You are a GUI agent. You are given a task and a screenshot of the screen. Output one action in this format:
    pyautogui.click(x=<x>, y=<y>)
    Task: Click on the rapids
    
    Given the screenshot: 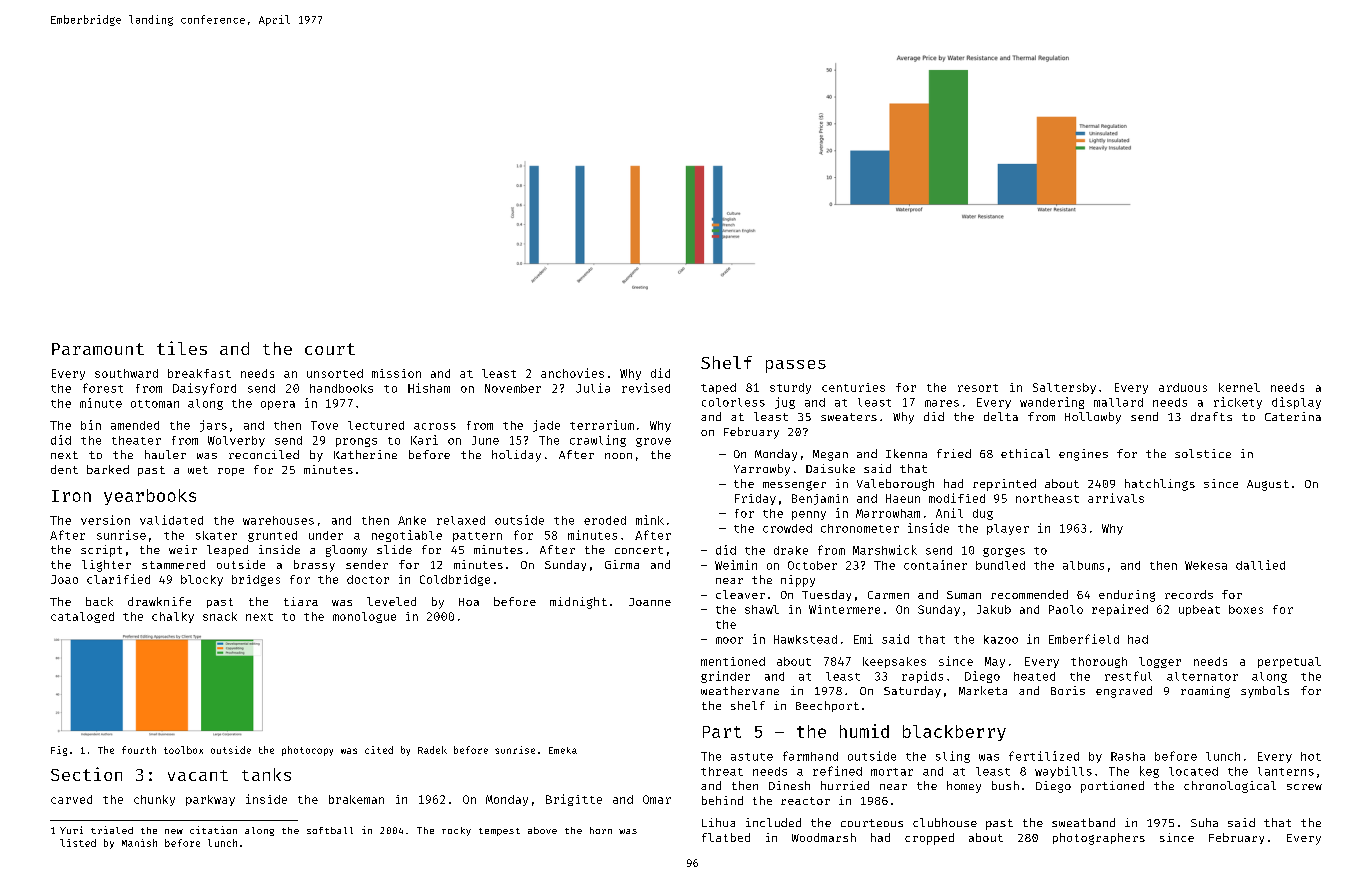 What is the action you would take?
    pyautogui.click(x=922, y=677)
